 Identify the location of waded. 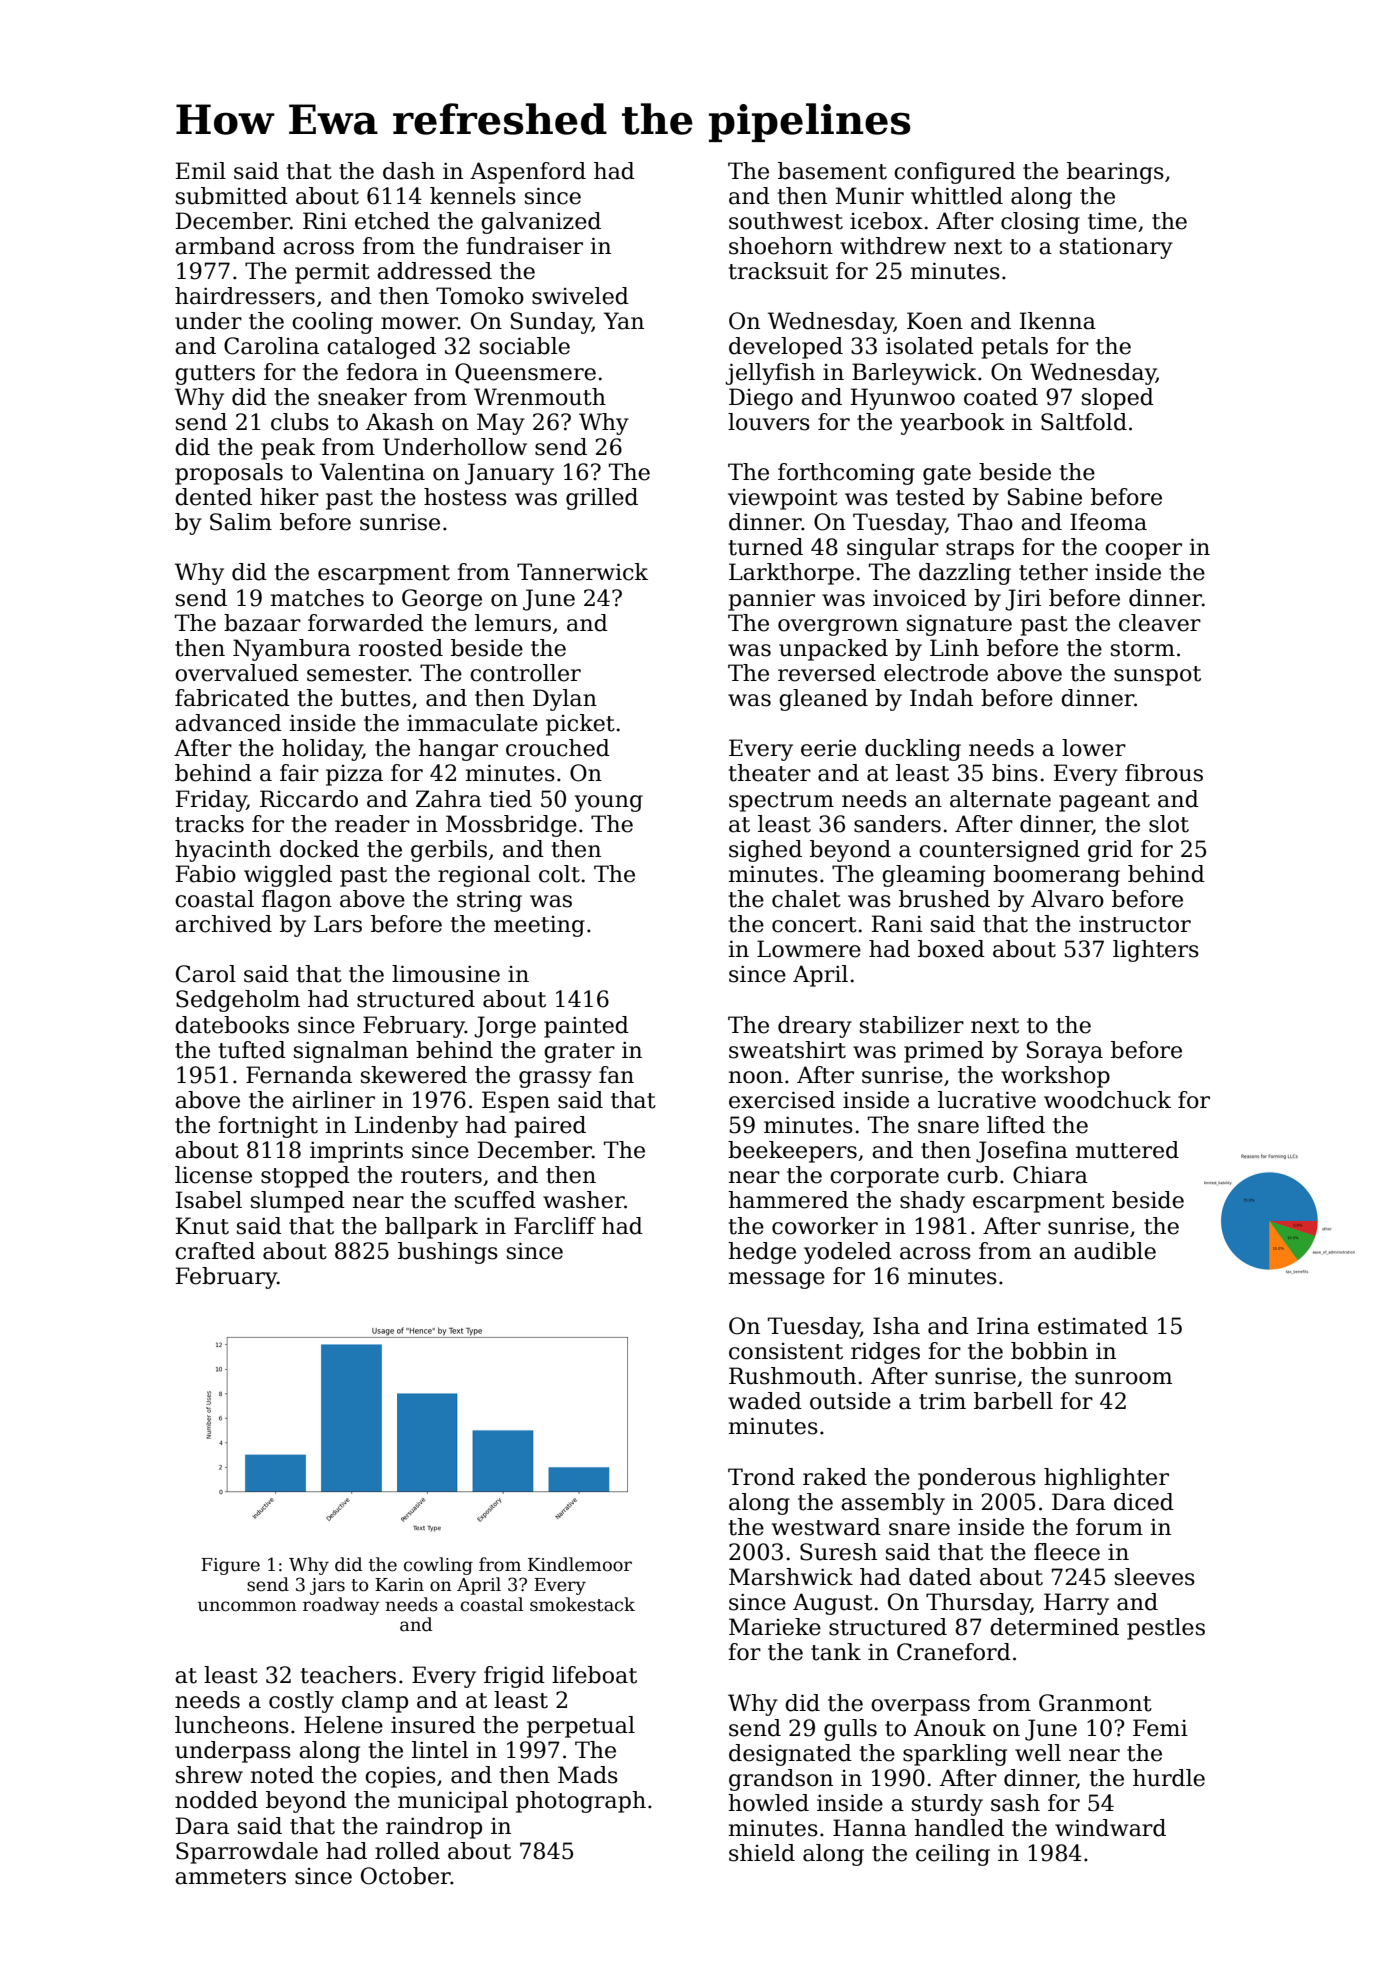
(765, 1401).
